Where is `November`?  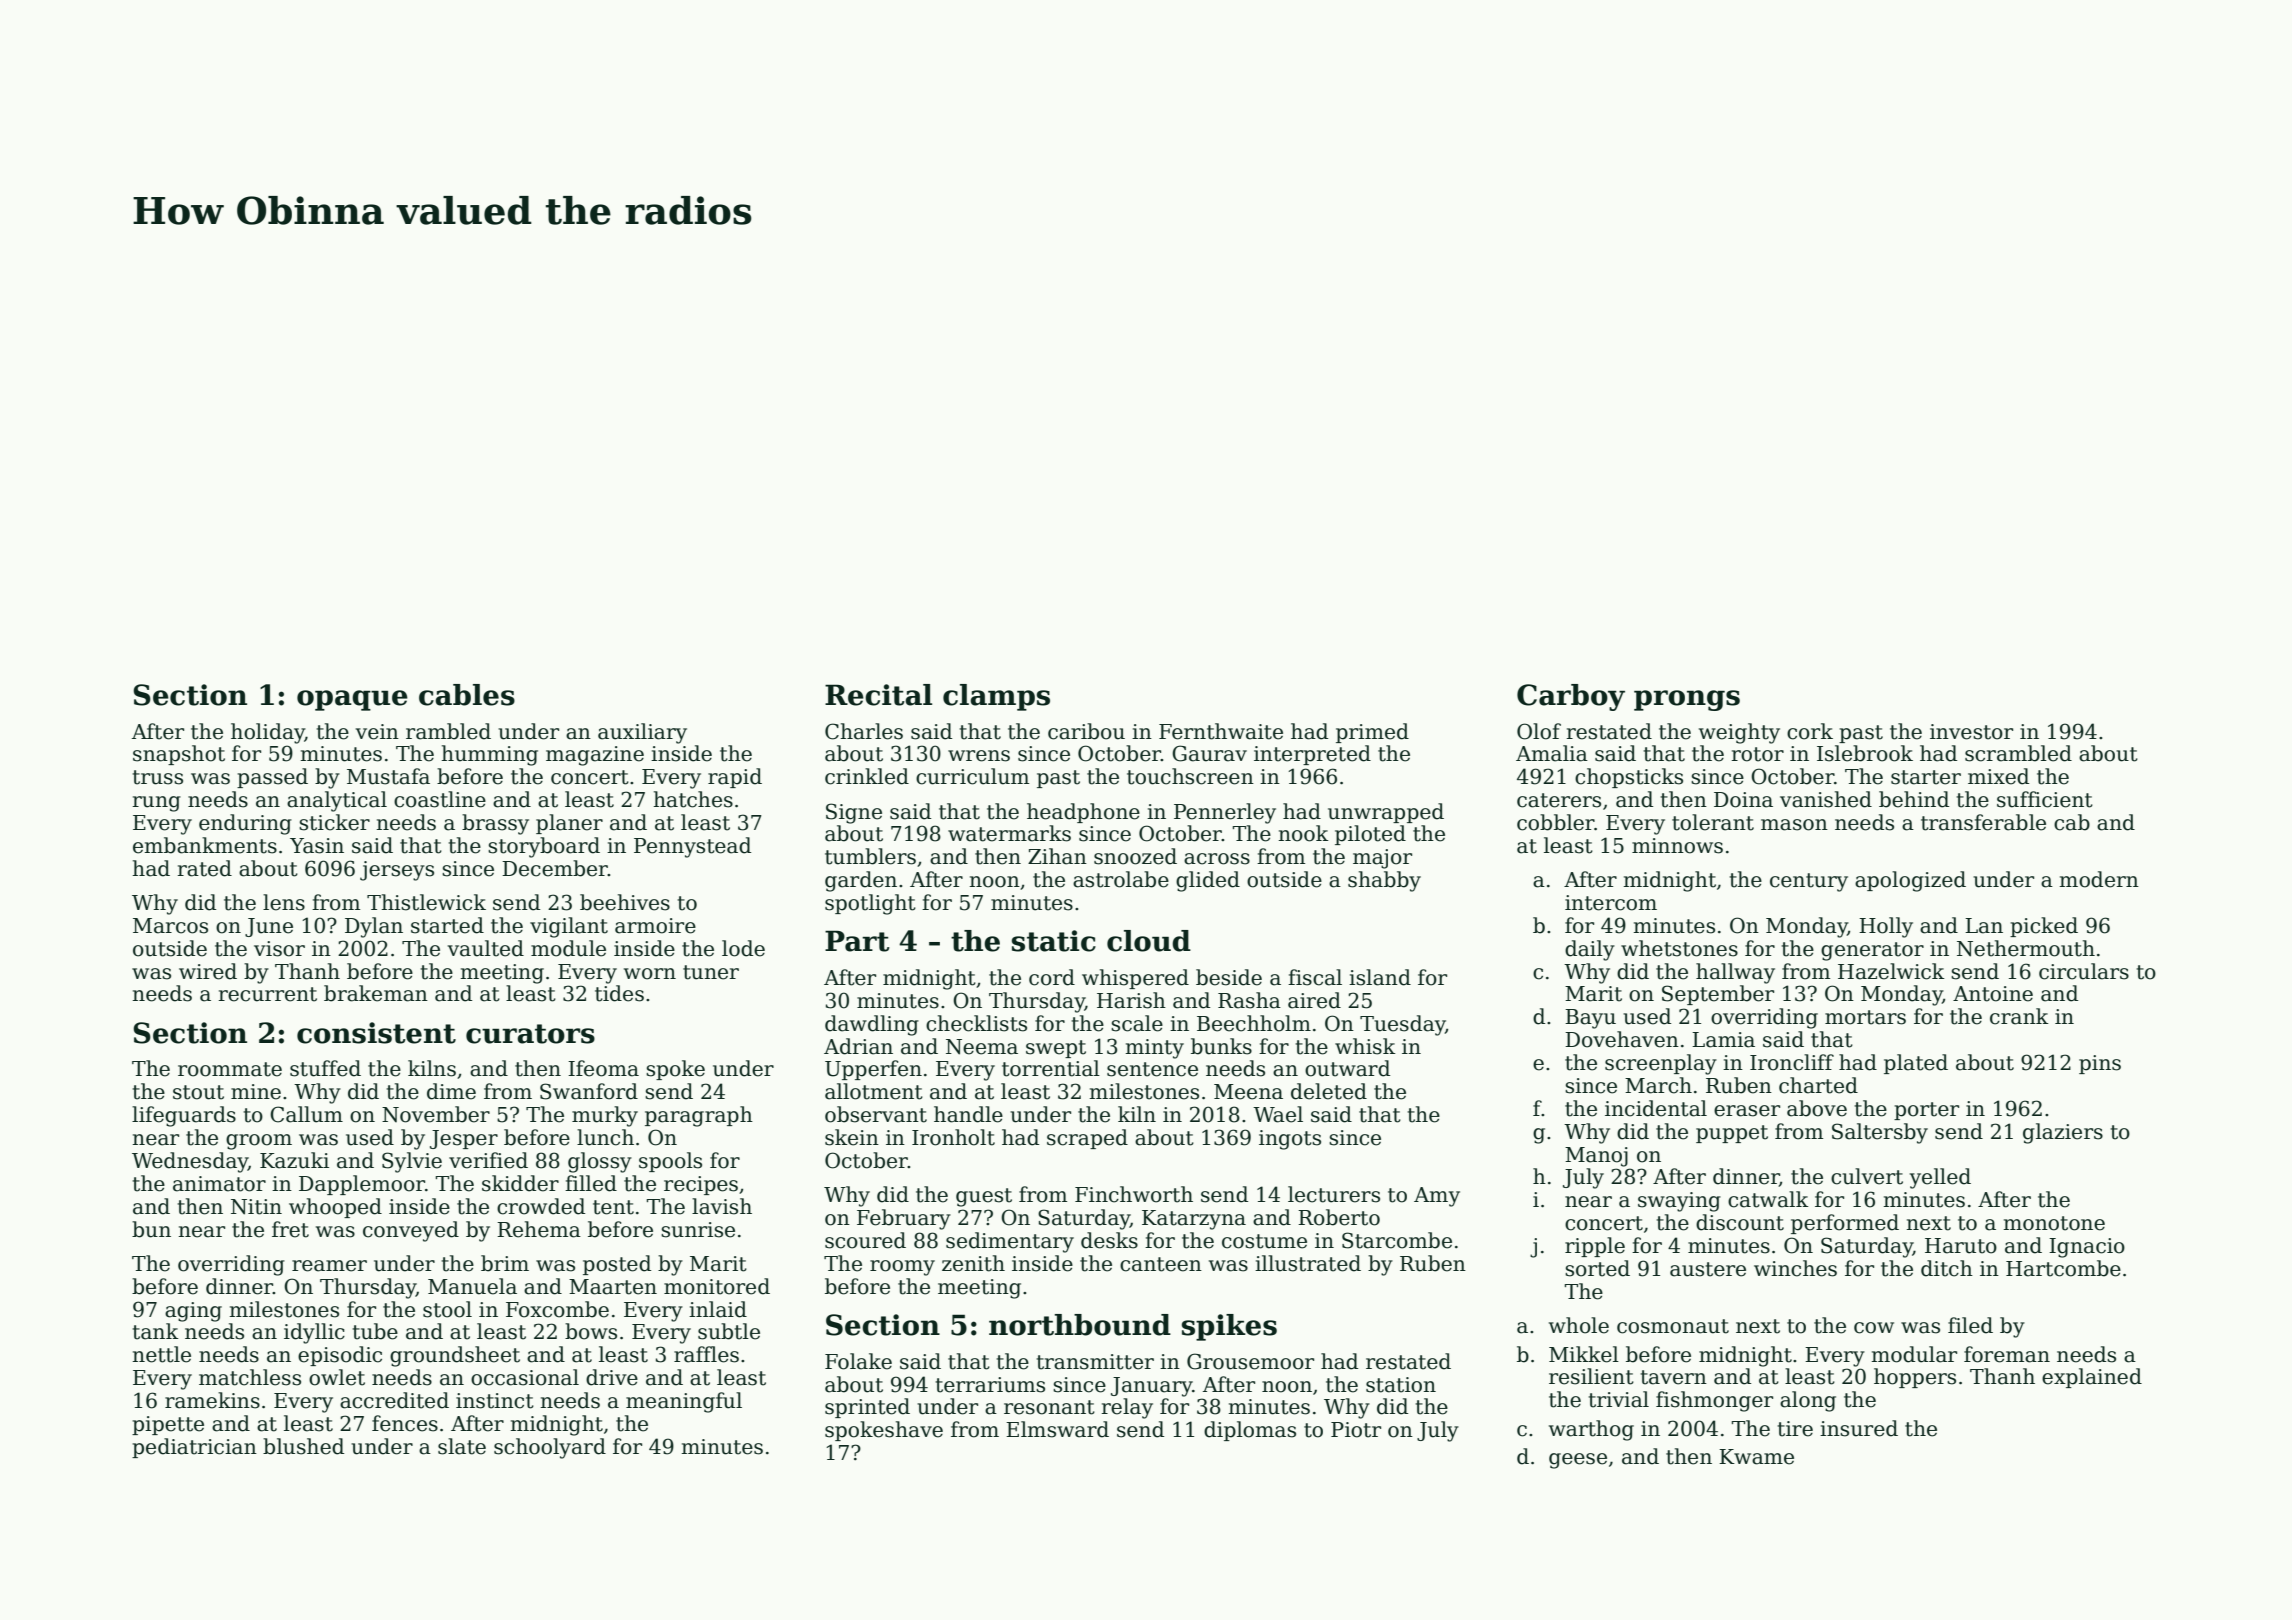
November is located at coordinates (436, 1114).
